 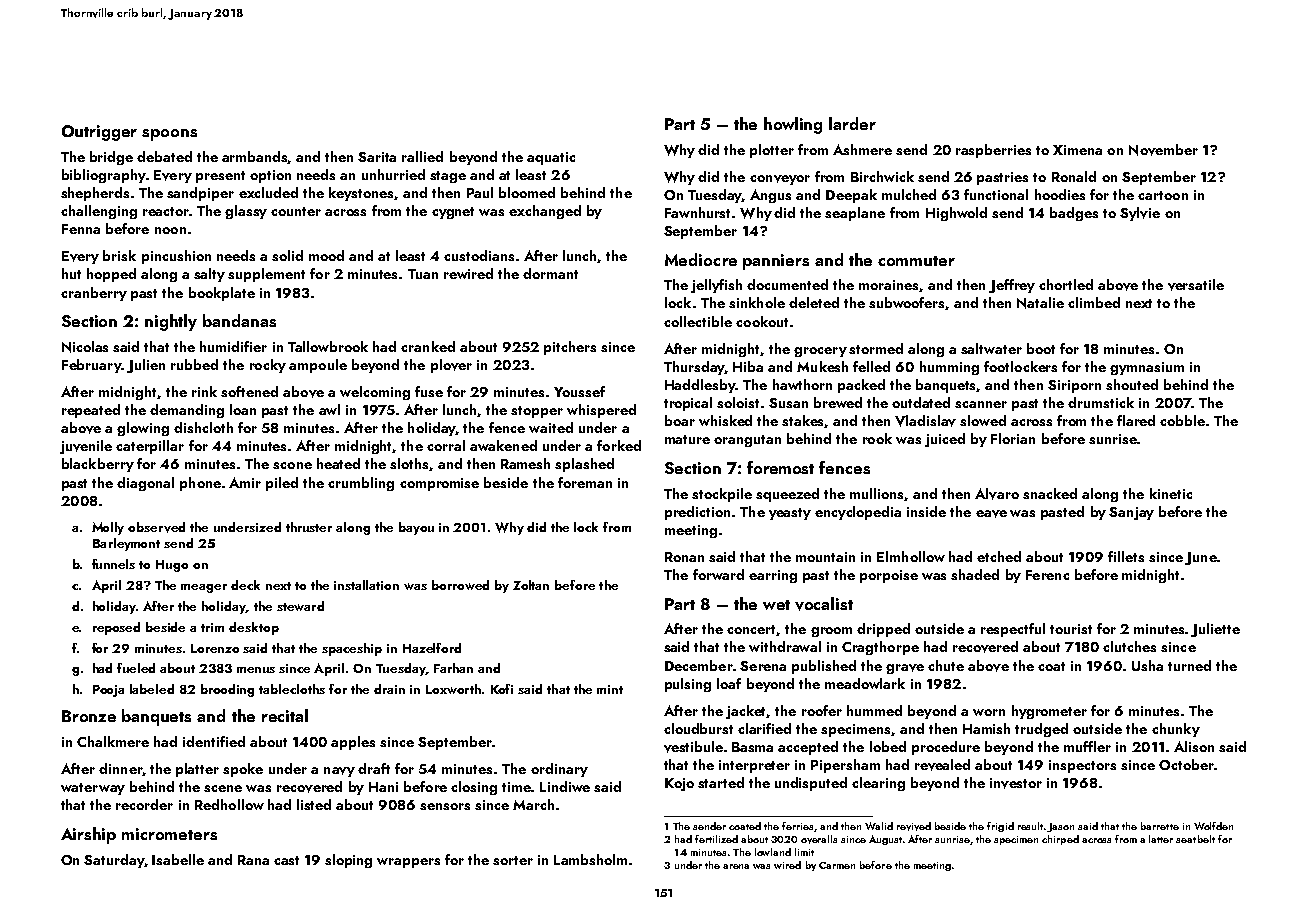 What do you see at coordinates (1066, 284) in the screenshot?
I see `chortled` at bounding box center [1066, 284].
